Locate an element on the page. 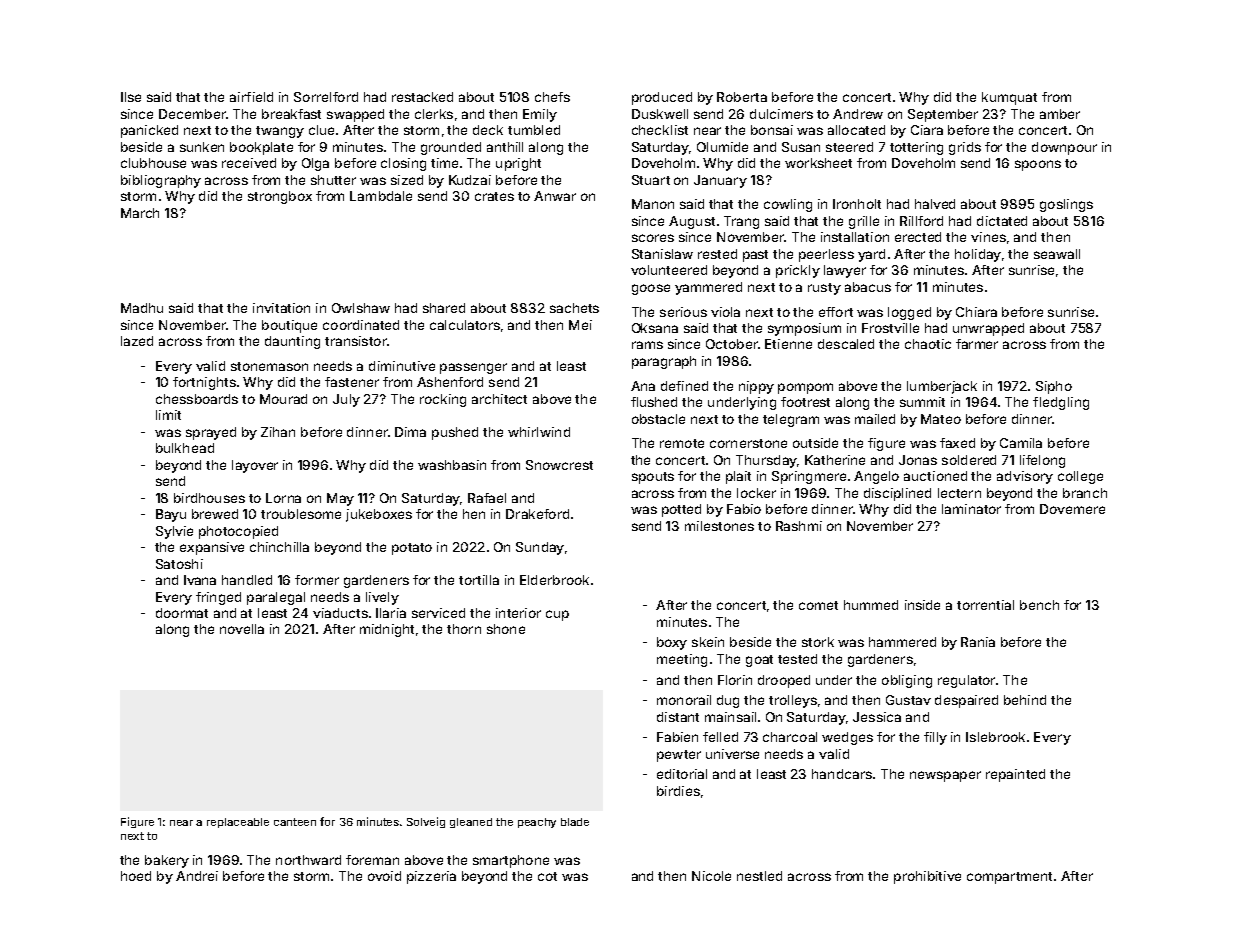 The height and width of the image is (952, 1233). Dima is located at coordinates (410, 432).
